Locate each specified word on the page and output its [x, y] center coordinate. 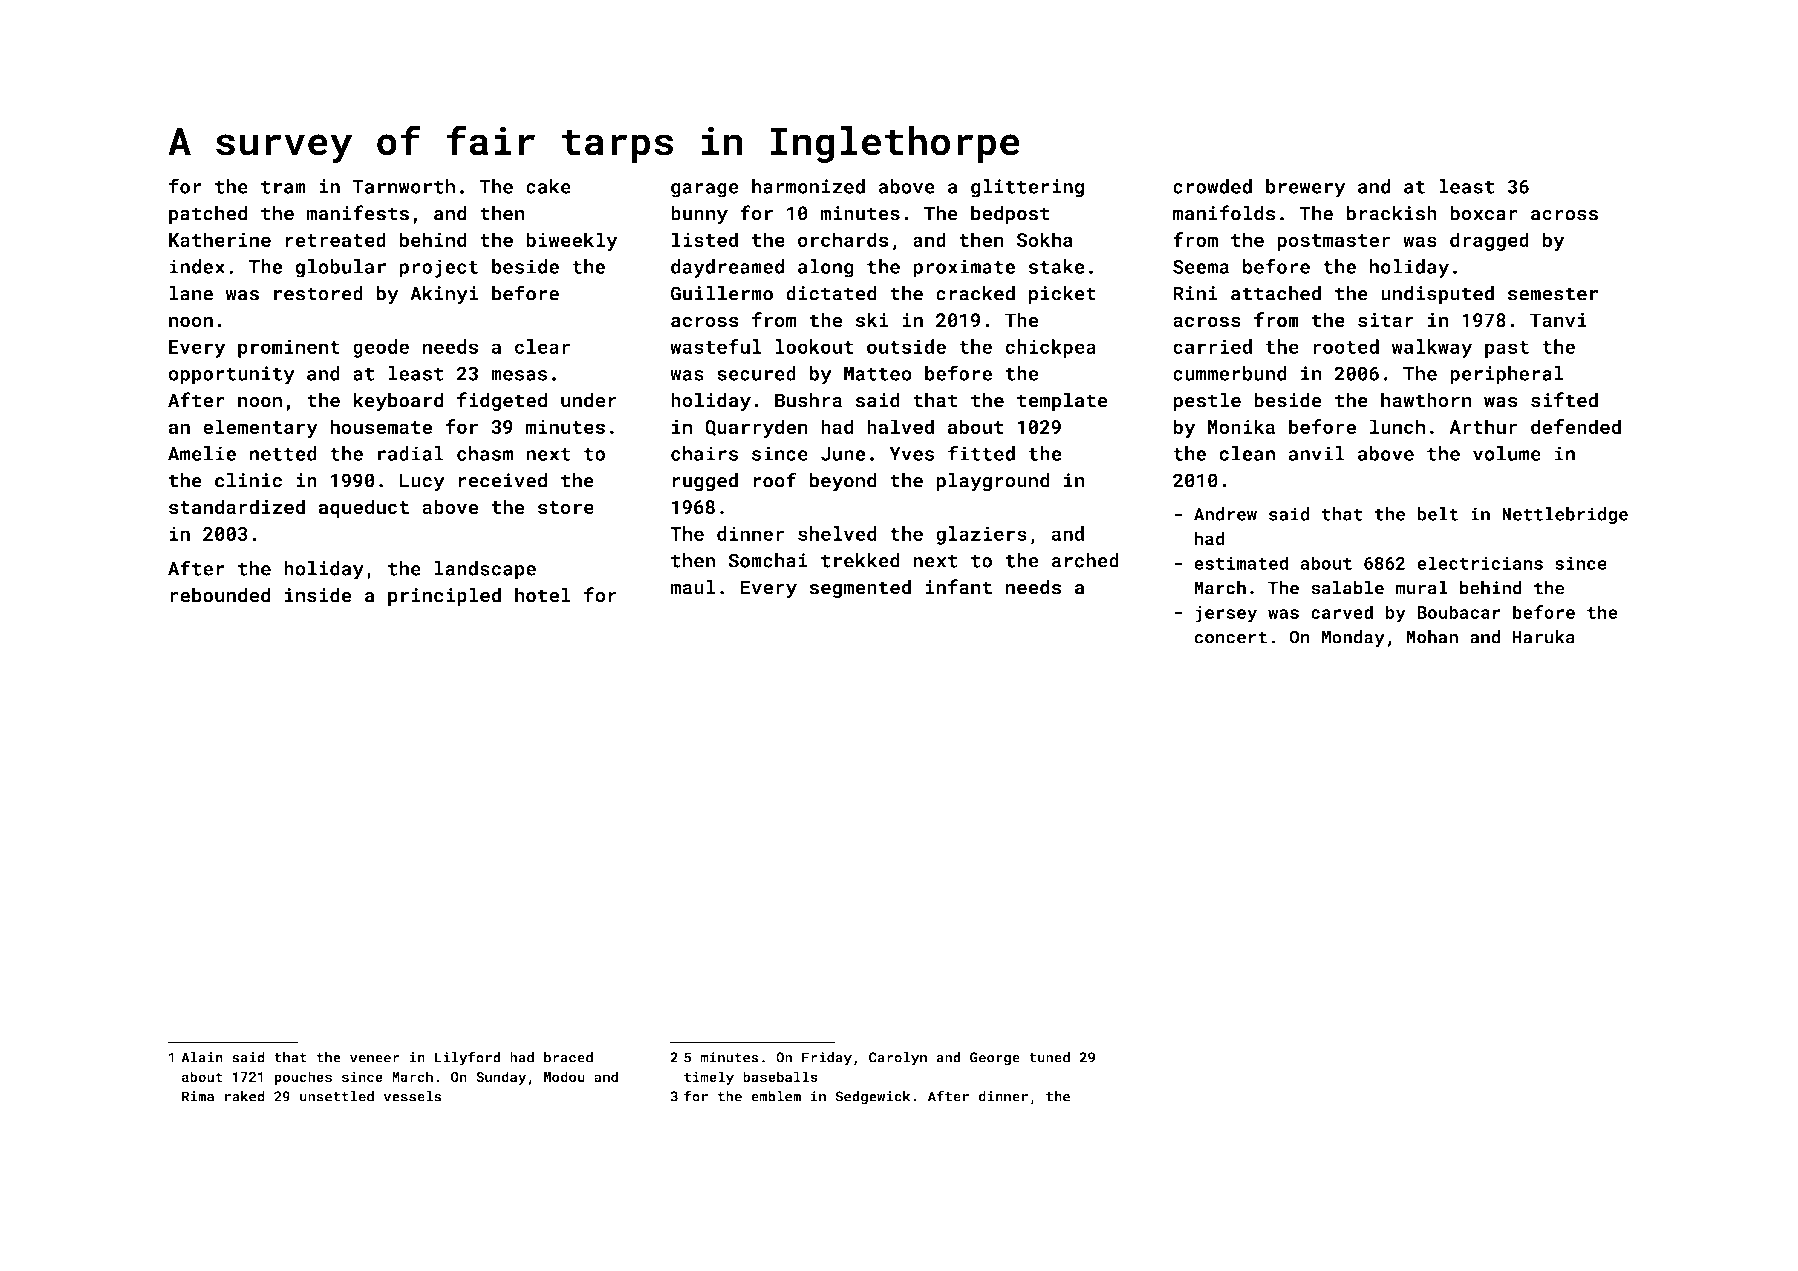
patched [208, 214]
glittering [1027, 188]
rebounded [220, 595]
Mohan [1432, 637]
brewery [1305, 188]
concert [1230, 637]
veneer [375, 1059]
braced [568, 1057]
